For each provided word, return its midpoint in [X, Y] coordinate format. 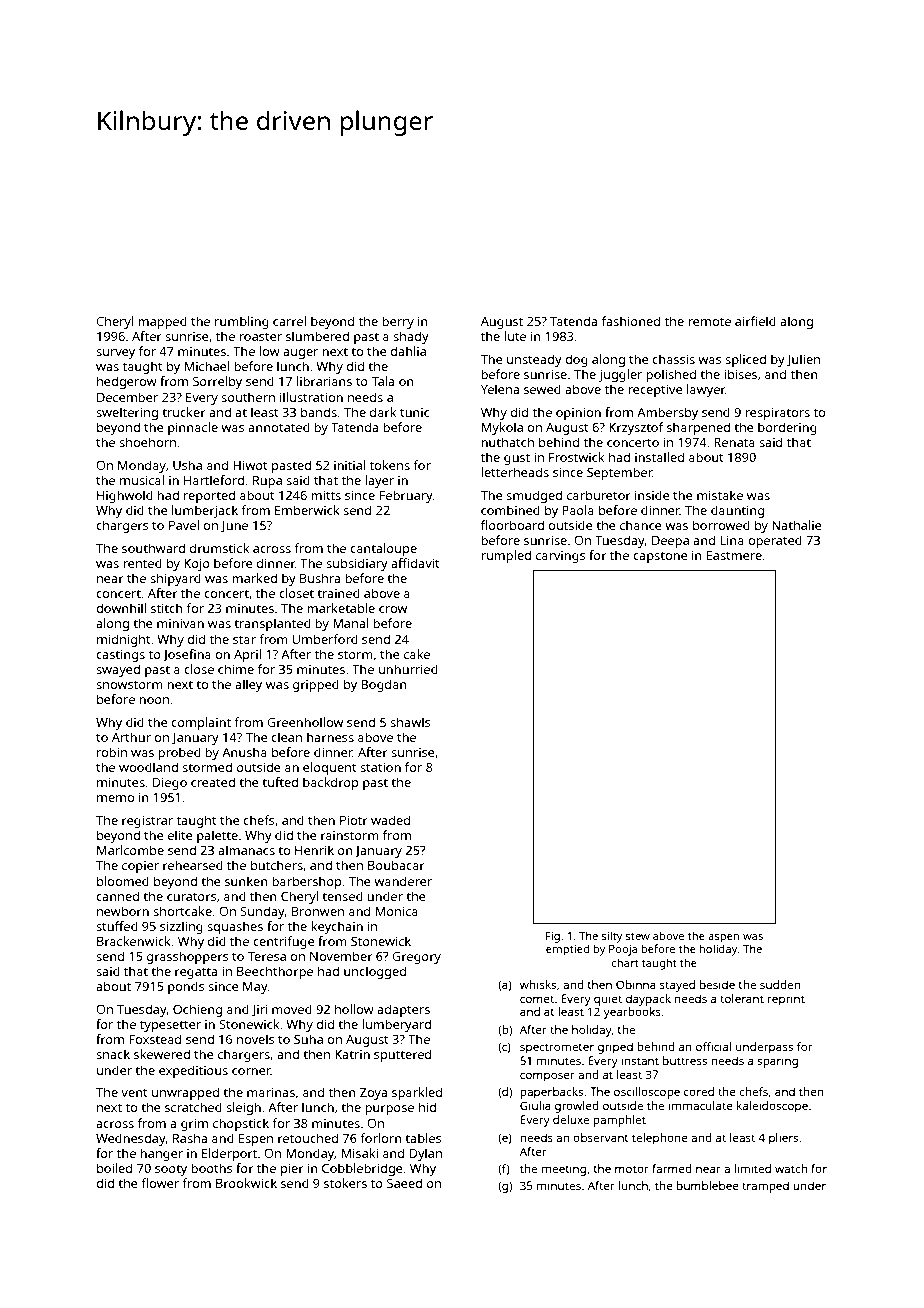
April [247, 655]
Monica [397, 911]
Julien [803, 360]
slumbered [317, 336]
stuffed [117, 926]
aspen [723, 938]
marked [254, 578]
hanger [161, 1154]
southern [248, 397]
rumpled [506, 556]
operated [775, 541]
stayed [677, 986]
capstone [660, 557]
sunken [246, 881]
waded [390, 820]
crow [393, 609]
